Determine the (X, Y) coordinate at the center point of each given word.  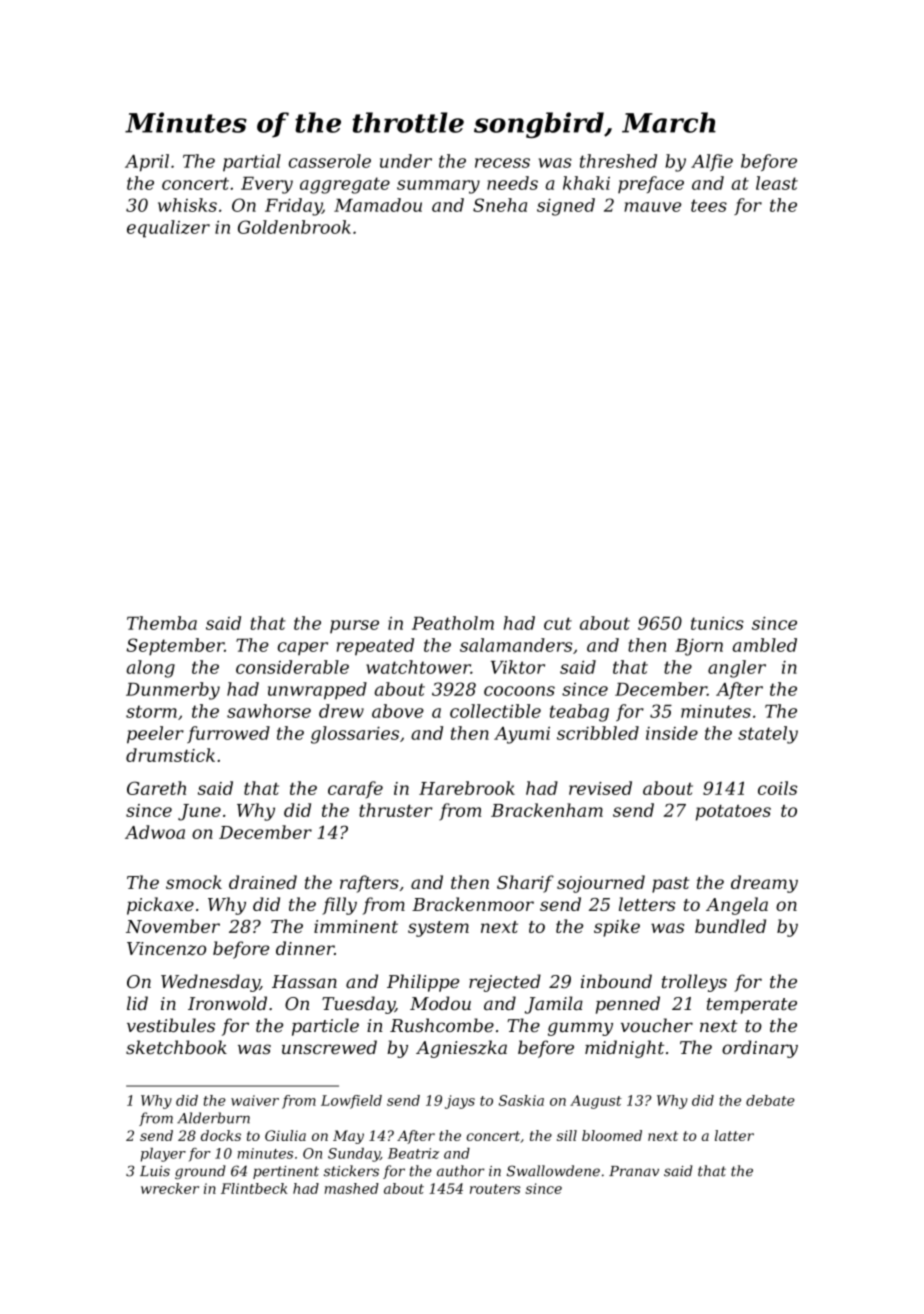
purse (354, 626)
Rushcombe (442, 1025)
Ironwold (227, 1003)
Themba (162, 623)
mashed (352, 1188)
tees (709, 205)
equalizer (168, 229)
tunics (717, 623)
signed (566, 207)
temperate (752, 1006)
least (777, 183)
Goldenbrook (294, 227)
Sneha (500, 205)
